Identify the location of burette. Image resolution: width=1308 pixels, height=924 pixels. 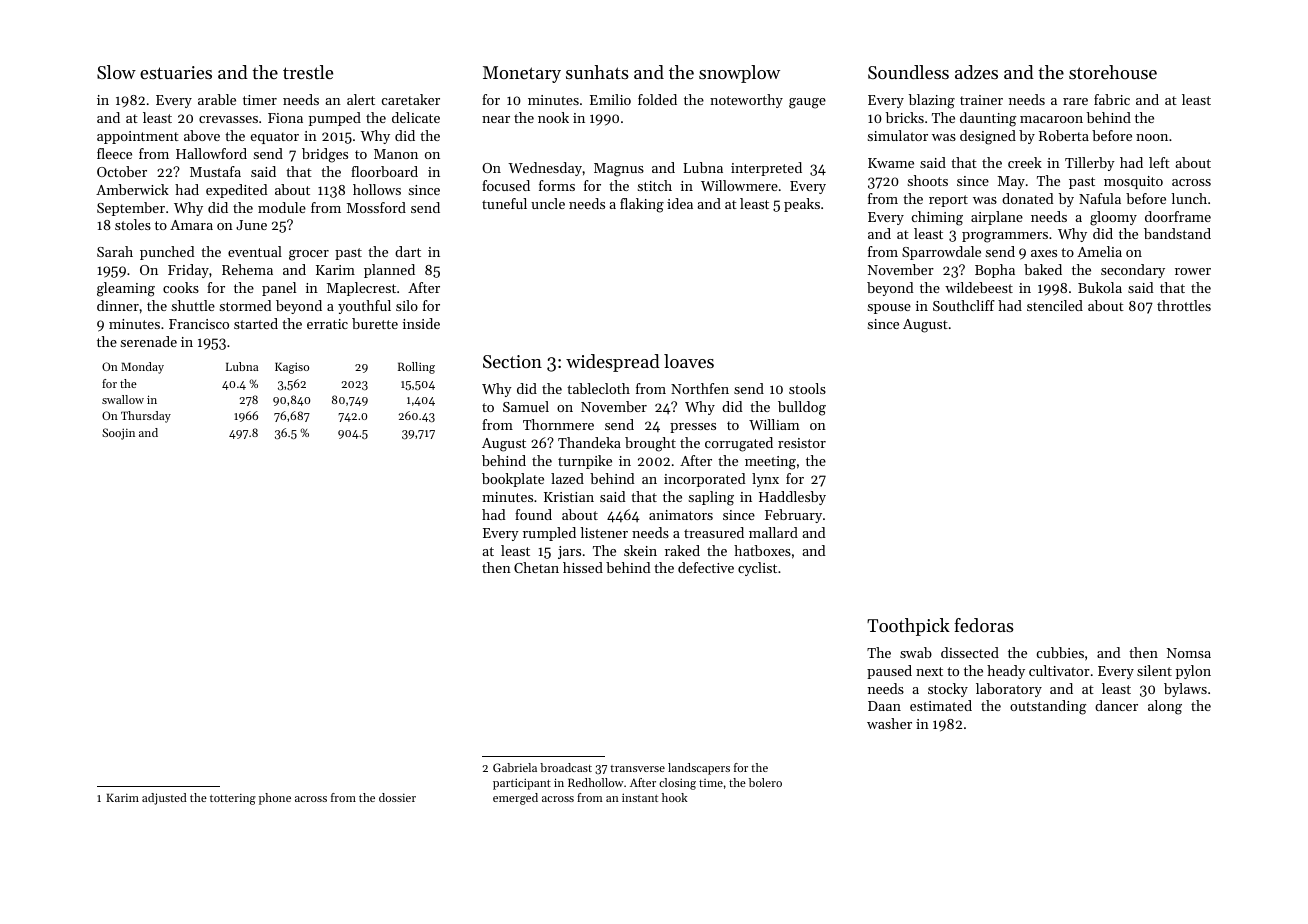
(375, 323).
